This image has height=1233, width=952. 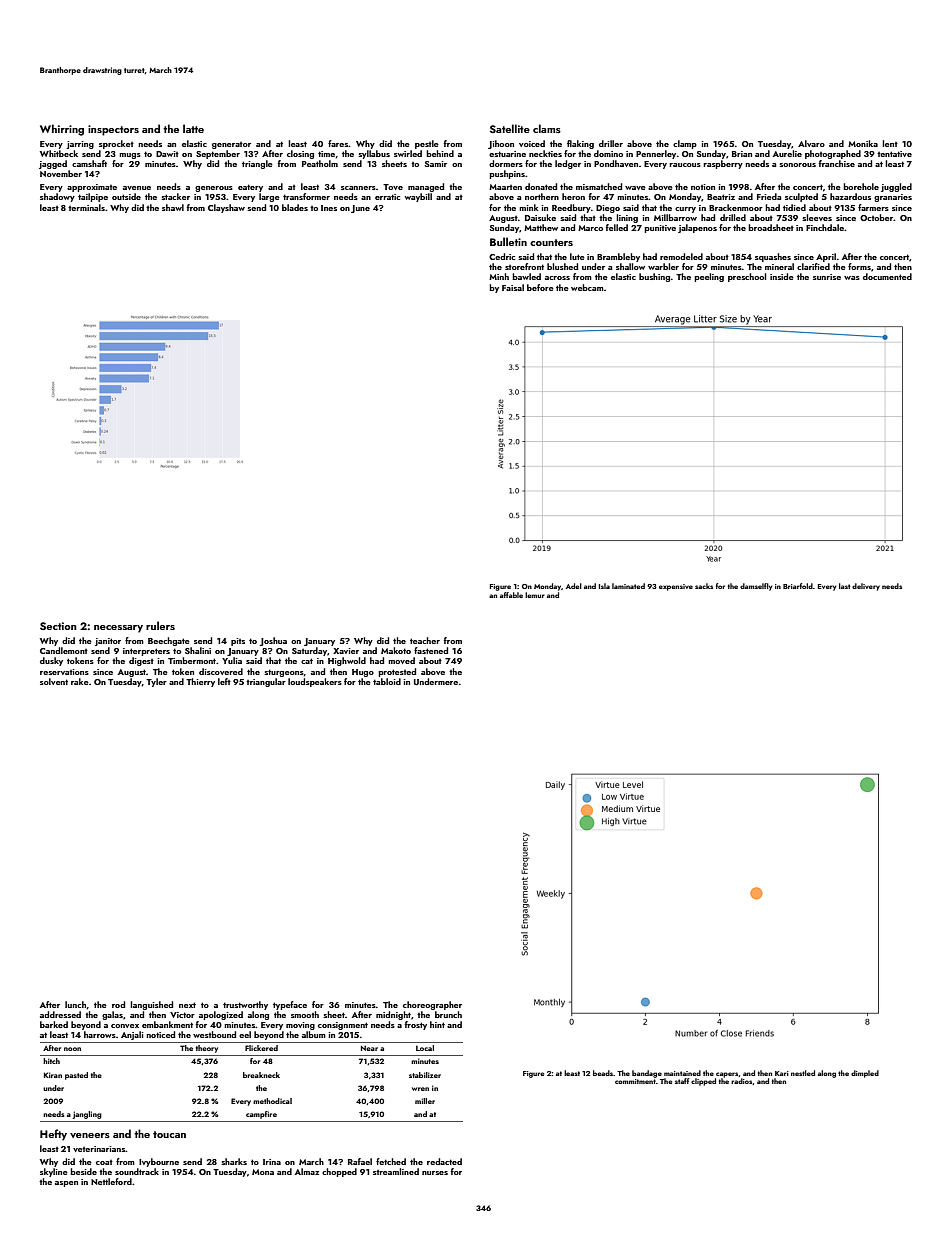 I want to click on triangular, so click(x=266, y=682).
